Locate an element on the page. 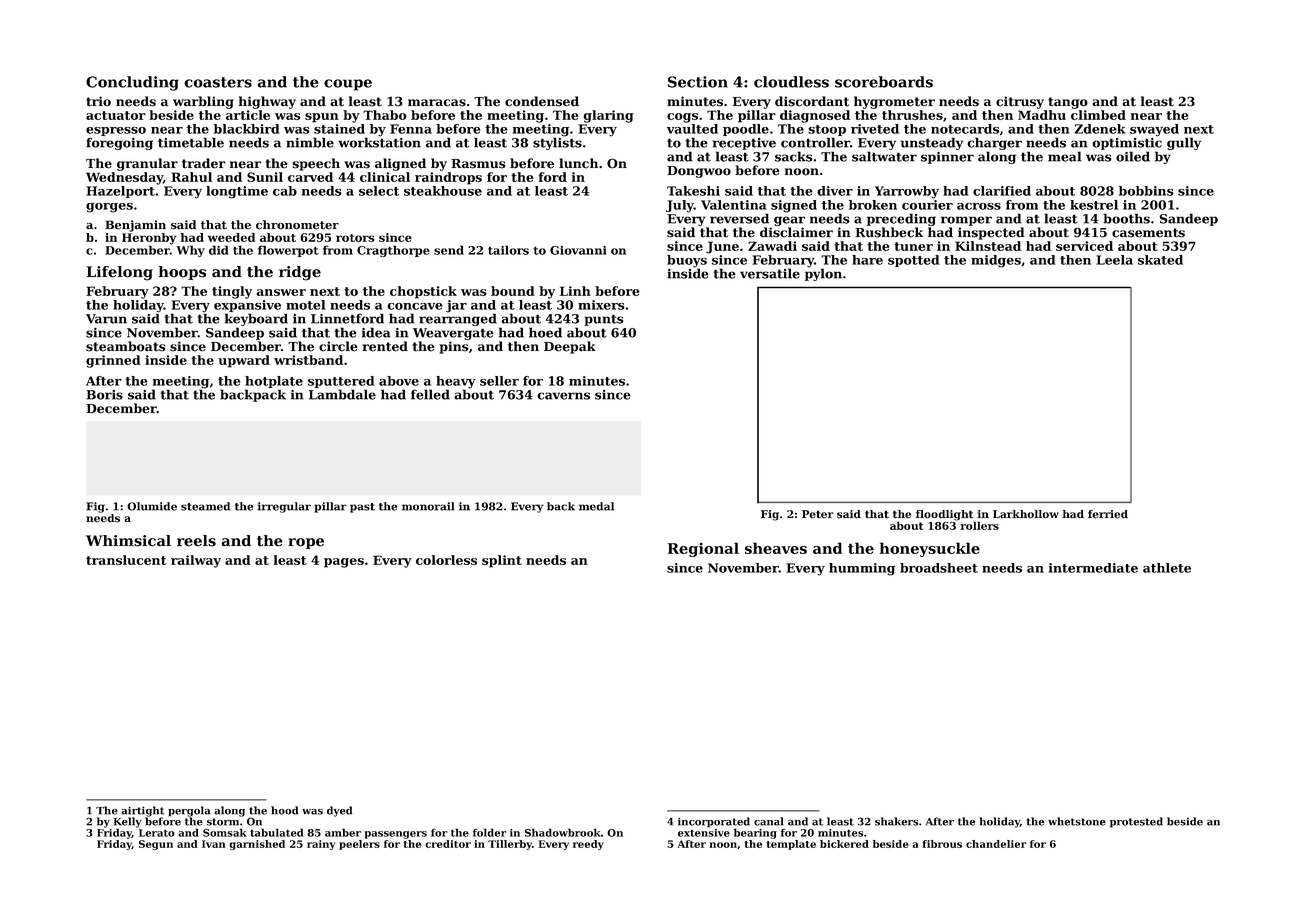 This image has height=924, width=1308. signed is located at coordinates (794, 206).
